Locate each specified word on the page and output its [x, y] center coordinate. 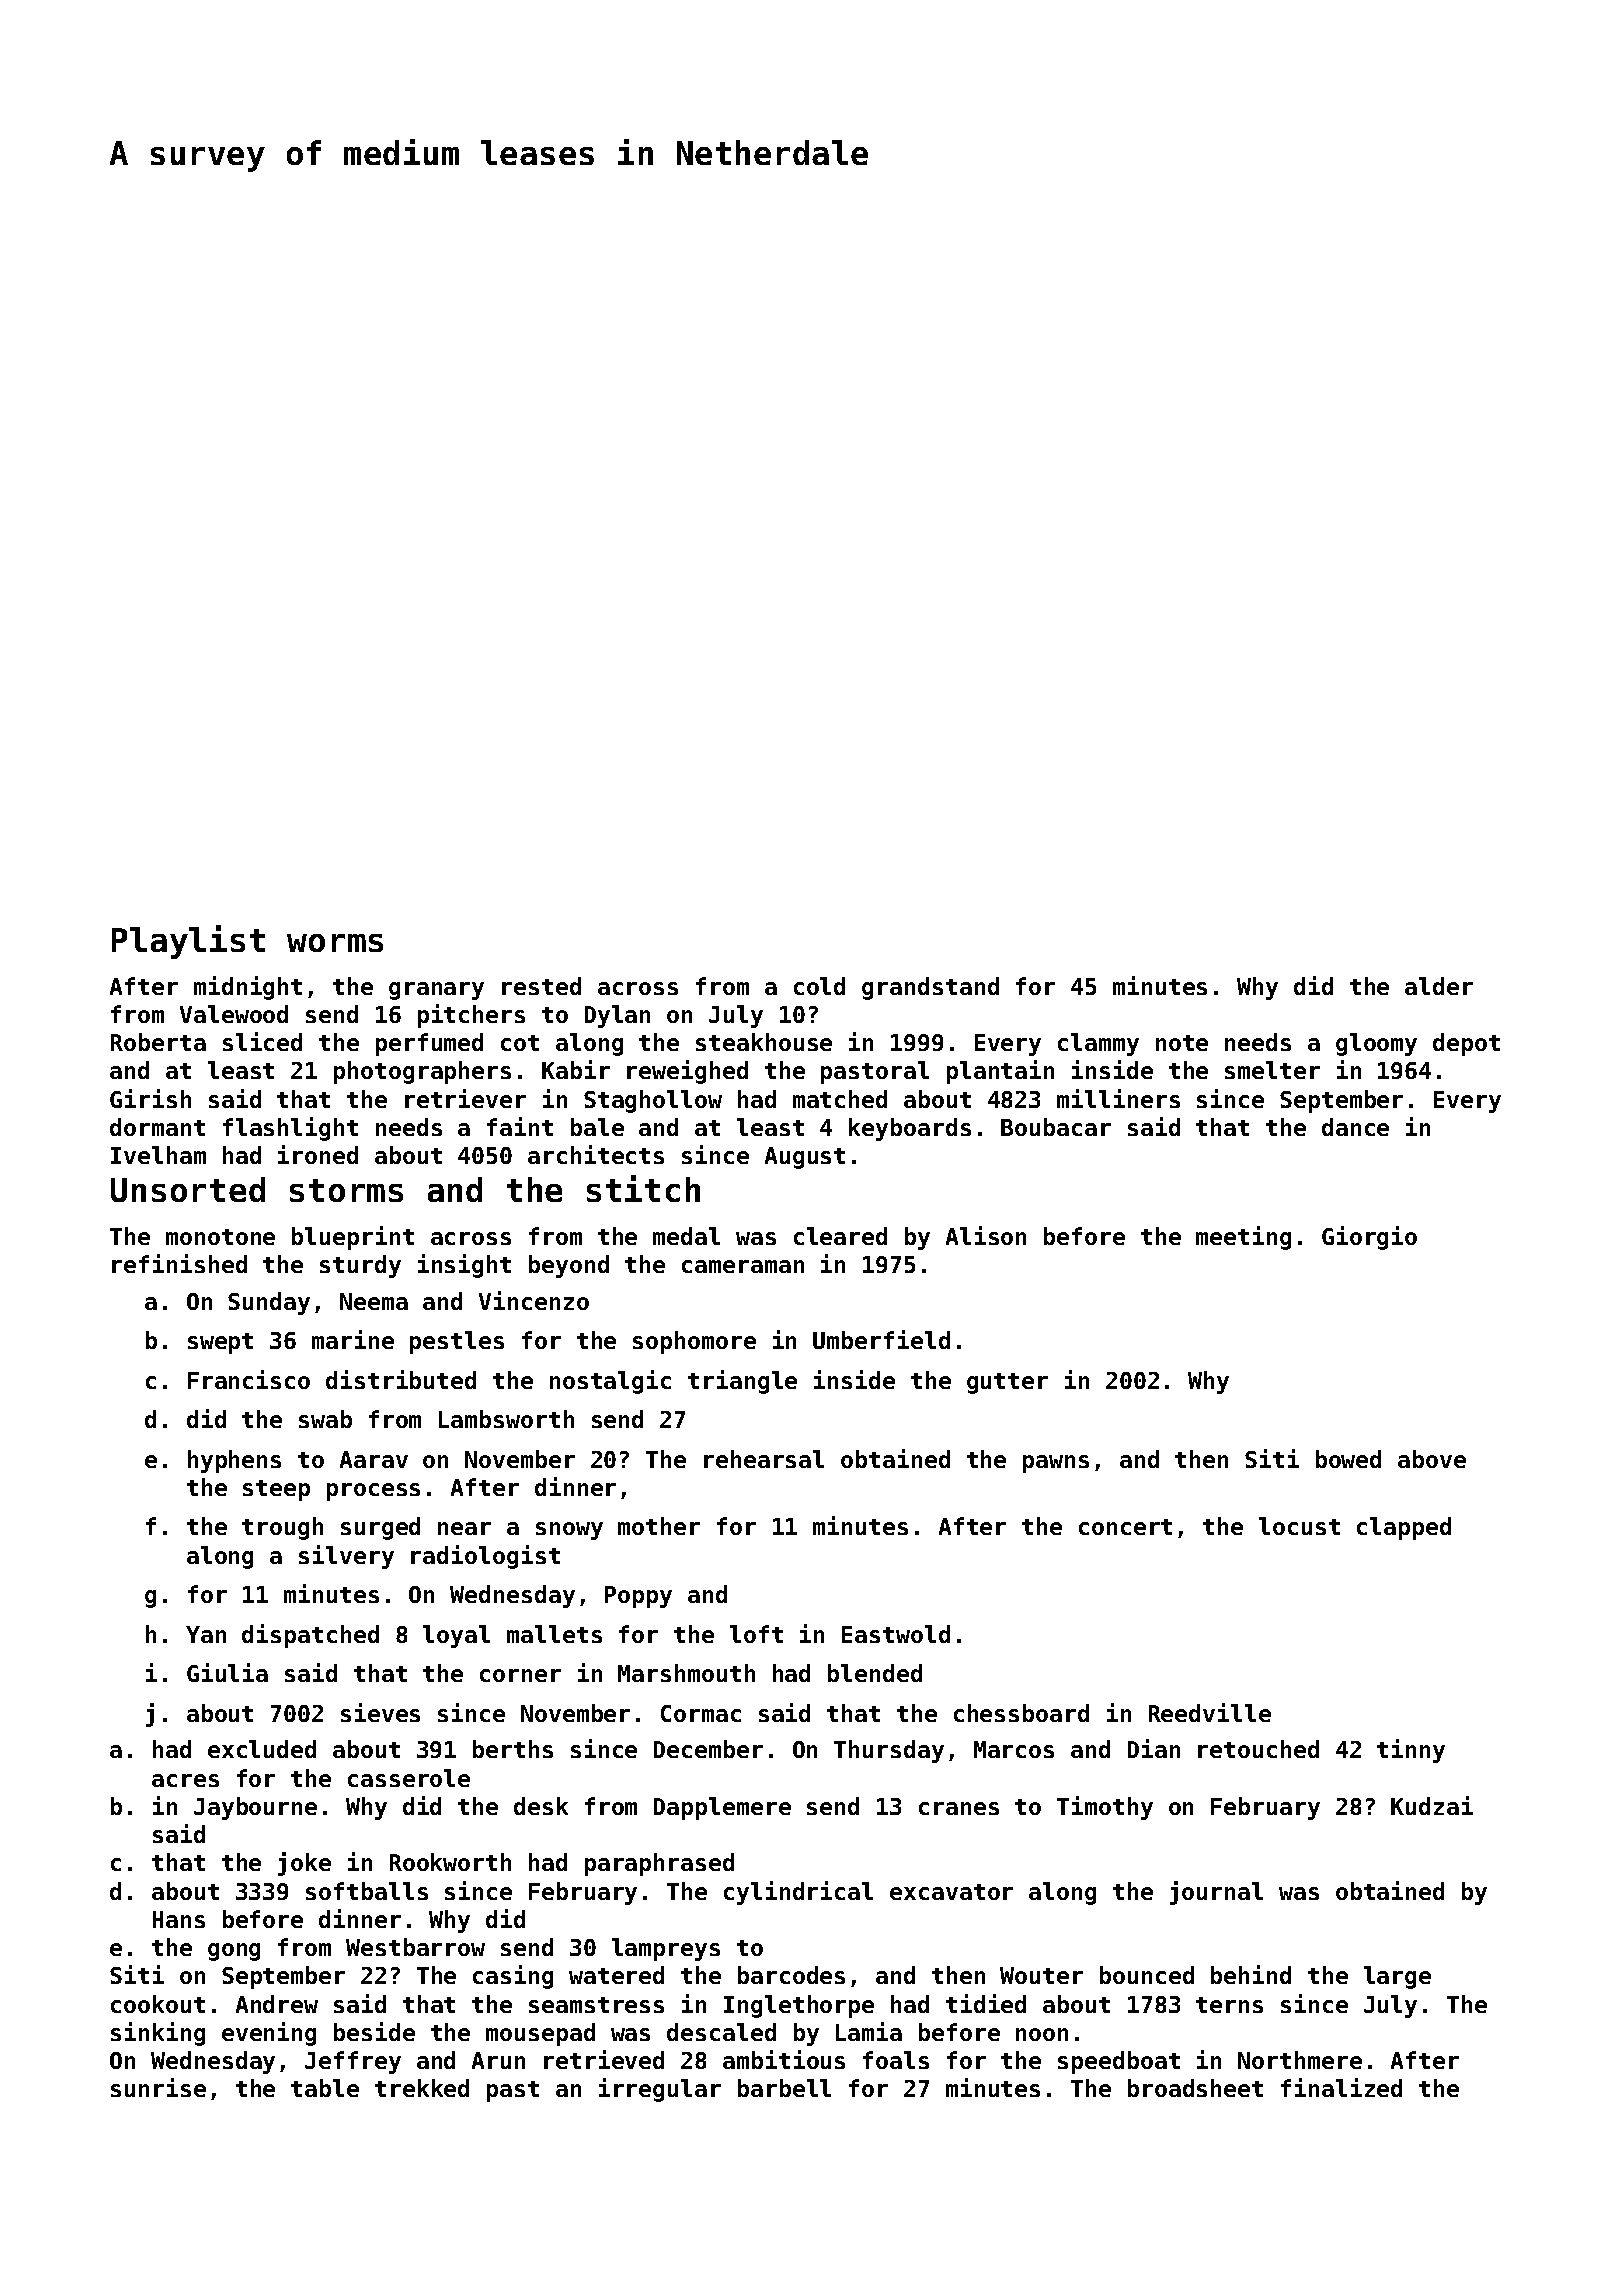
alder [1439, 986]
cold [819, 986]
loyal [456, 1636]
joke [304, 1864]
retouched [1258, 1749]
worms [335, 943]
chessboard [1021, 1713]
